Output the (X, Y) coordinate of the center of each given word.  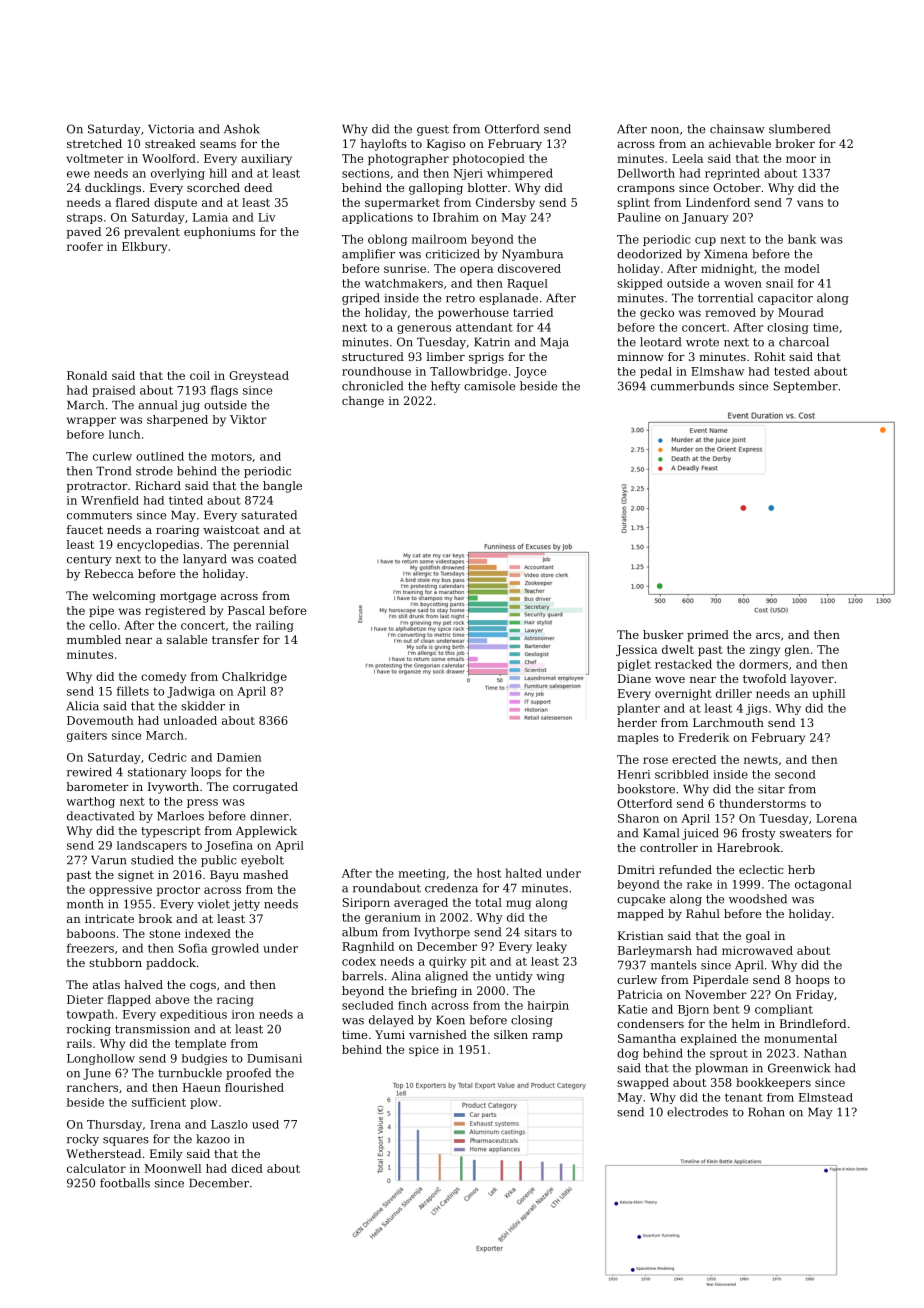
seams (218, 145)
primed (708, 636)
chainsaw (737, 129)
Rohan (766, 1112)
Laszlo (229, 1124)
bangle (282, 487)
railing (275, 626)
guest (433, 130)
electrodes (697, 1112)
